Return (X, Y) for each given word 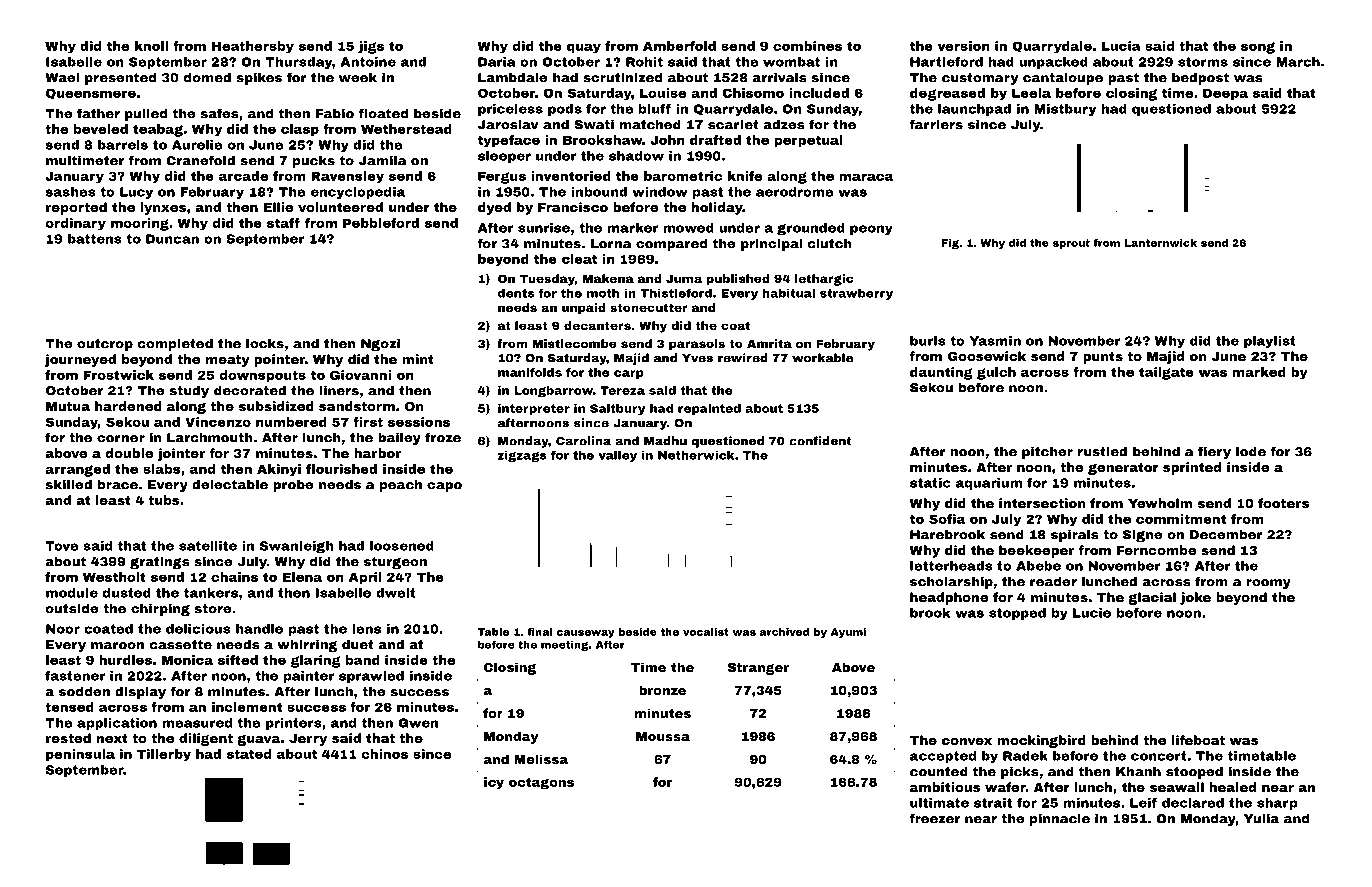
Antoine (368, 62)
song (1258, 48)
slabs (162, 469)
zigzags (522, 456)
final (539, 632)
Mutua (68, 406)
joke (1195, 598)
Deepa (1225, 94)
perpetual (808, 141)
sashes (71, 192)
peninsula (80, 755)
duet (358, 644)
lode (1251, 451)
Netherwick (696, 455)
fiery (1214, 452)
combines (807, 46)
